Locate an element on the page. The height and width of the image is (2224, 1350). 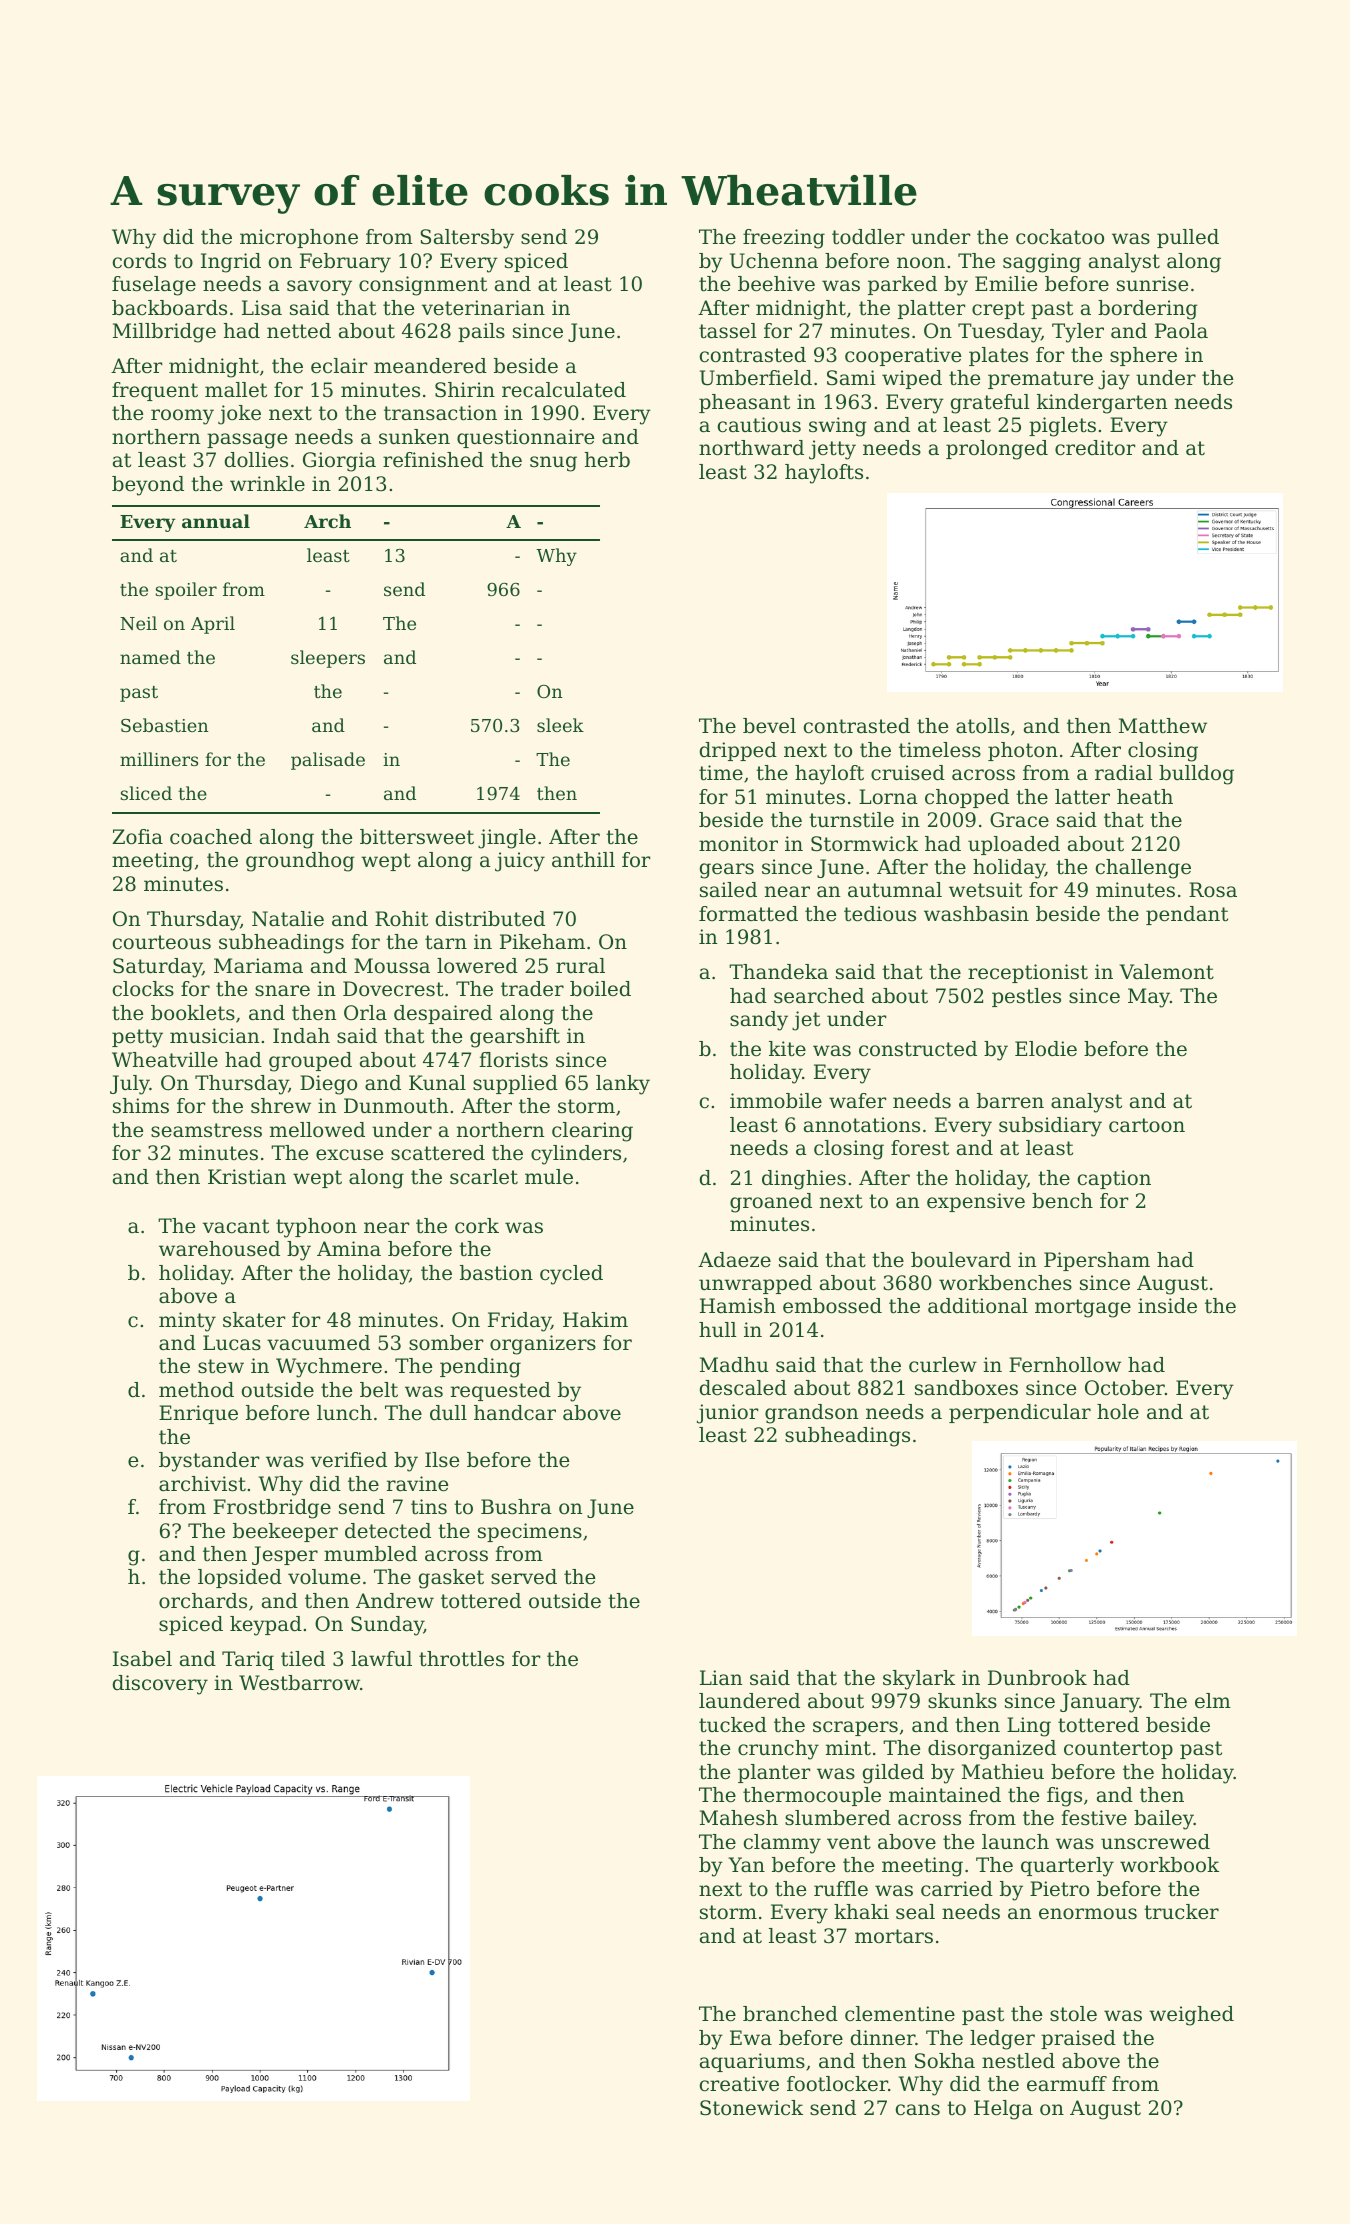
microphone is located at coordinates (299, 238).
